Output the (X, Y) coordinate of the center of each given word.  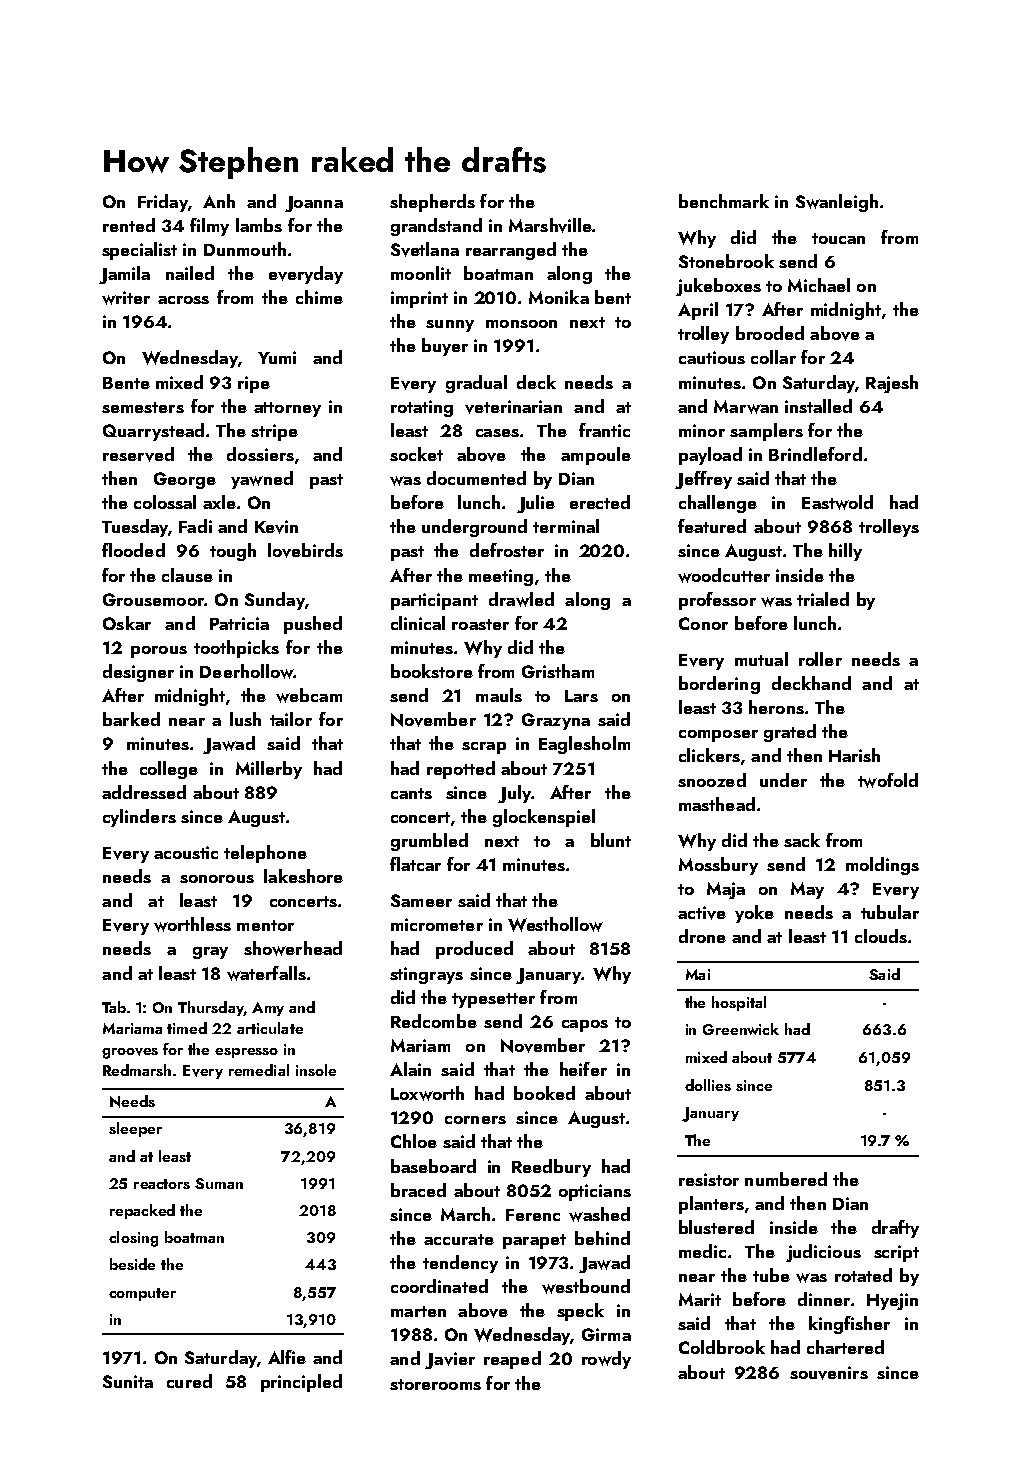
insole (316, 1070)
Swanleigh (837, 203)
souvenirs (829, 1373)
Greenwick (741, 1029)
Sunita (128, 1381)
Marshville (550, 225)
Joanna (314, 204)
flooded (133, 550)
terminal (566, 526)
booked (544, 1093)
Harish (854, 755)
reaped (512, 1360)
